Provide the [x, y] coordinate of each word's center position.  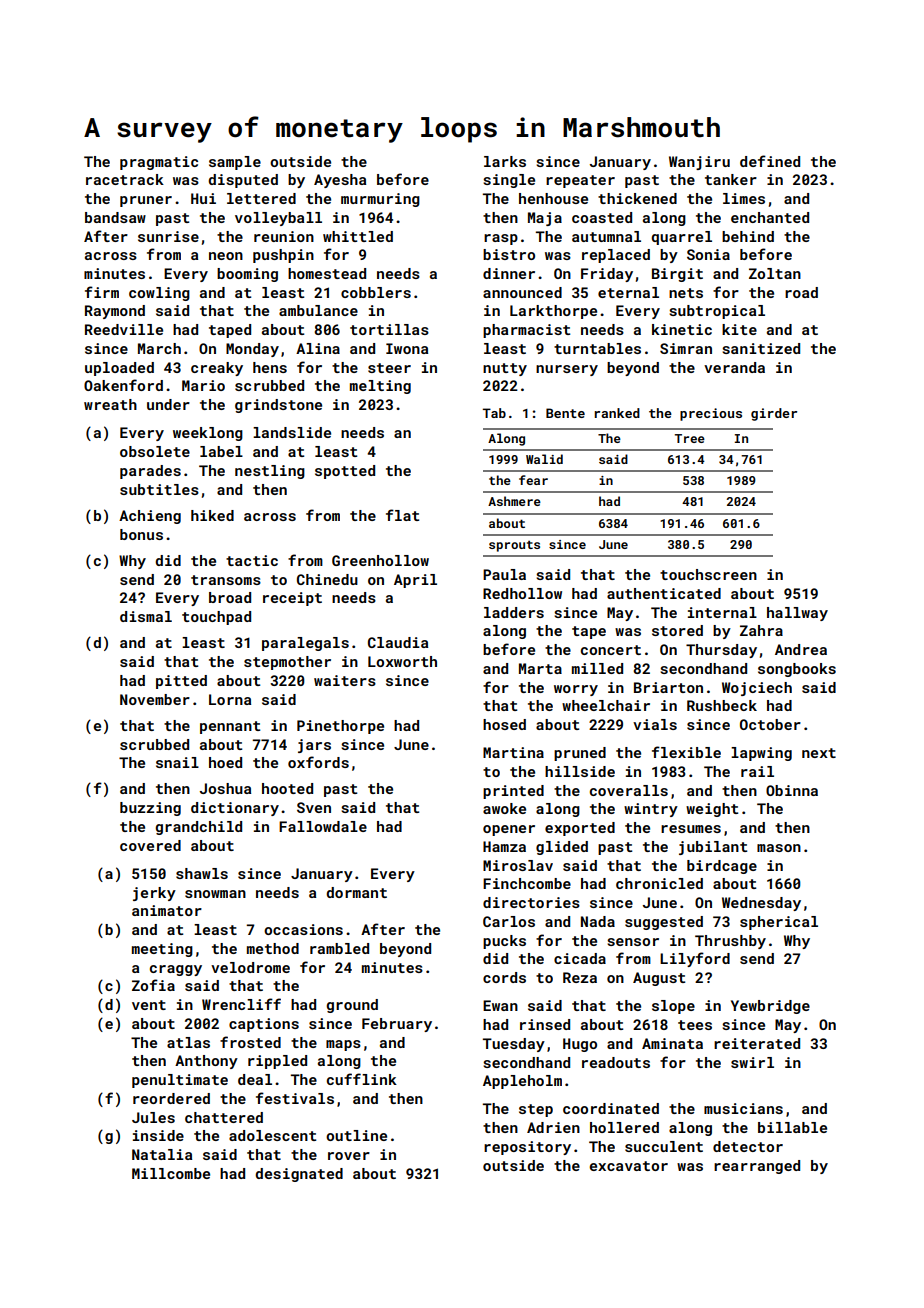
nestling [270, 472]
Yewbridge [770, 1007]
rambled [339, 948]
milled [597, 668]
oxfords [318, 762]
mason [779, 848]
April [415, 581]
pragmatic [159, 163]
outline [356, 1135]
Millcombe [171, 1173]
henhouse [553, 198]
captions [264, 1025]
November [155, 699]
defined [770, 161]
